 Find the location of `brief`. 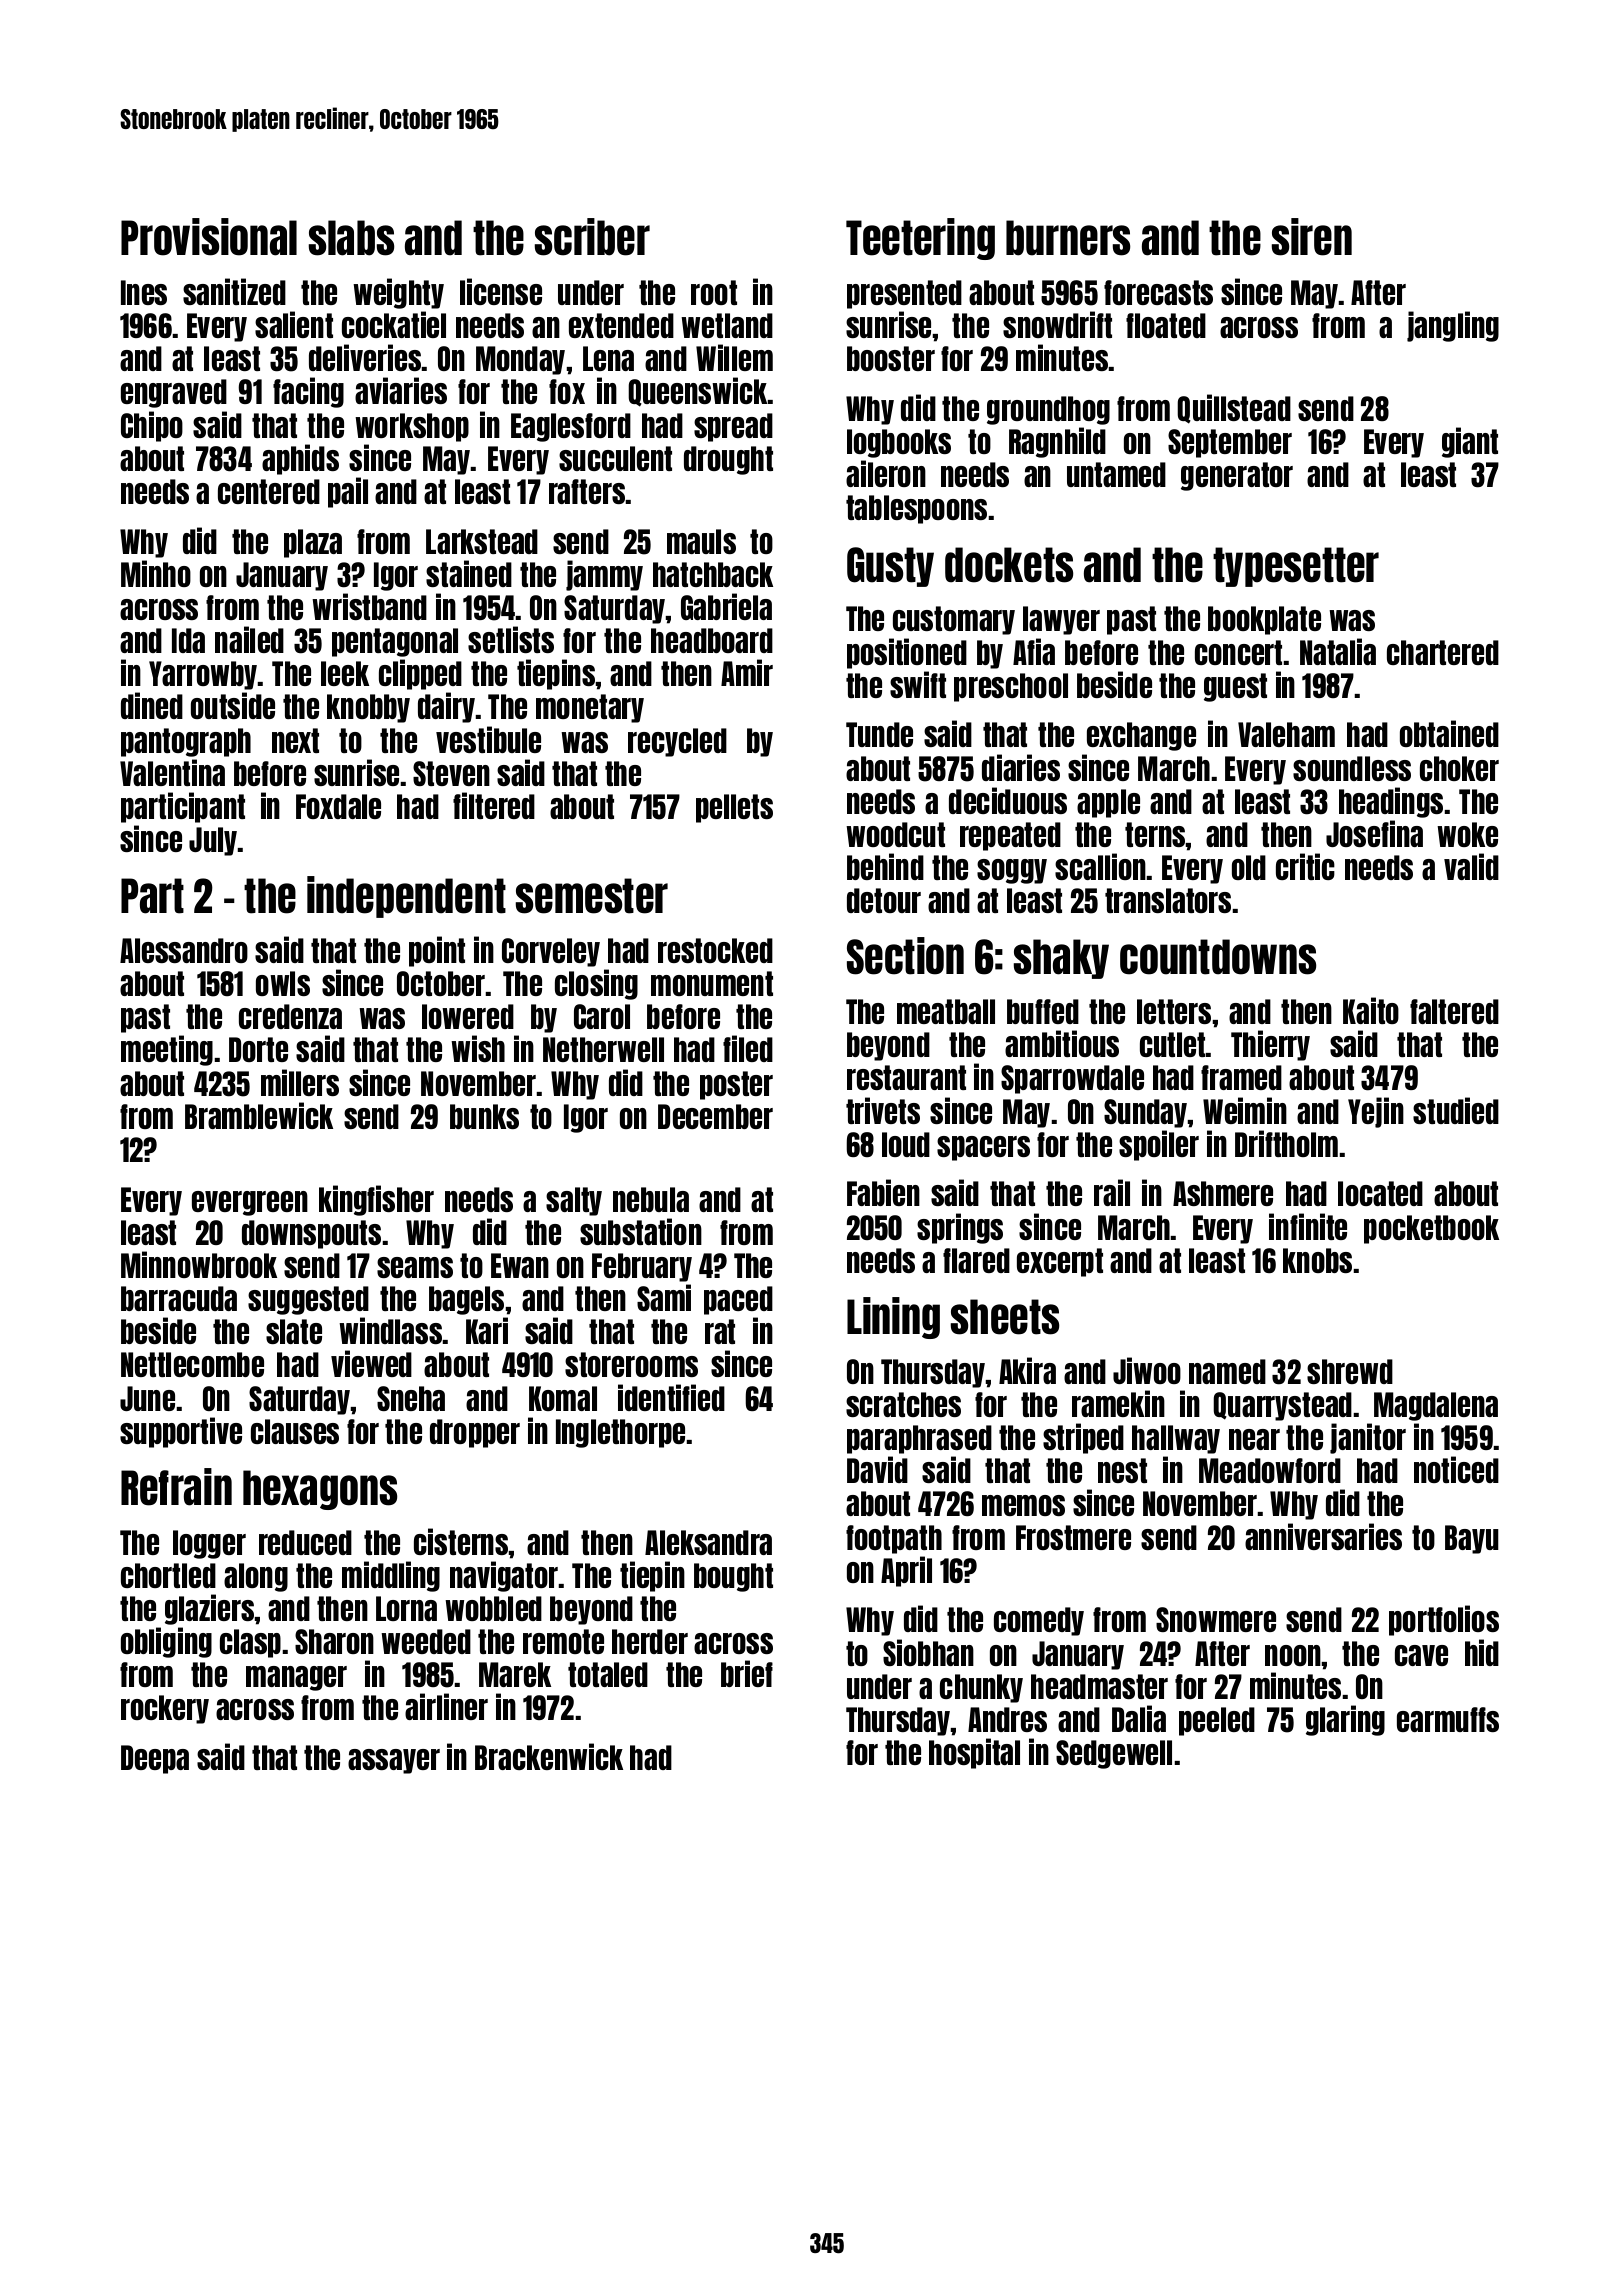

brief is located at coordinates (747, 1673).
